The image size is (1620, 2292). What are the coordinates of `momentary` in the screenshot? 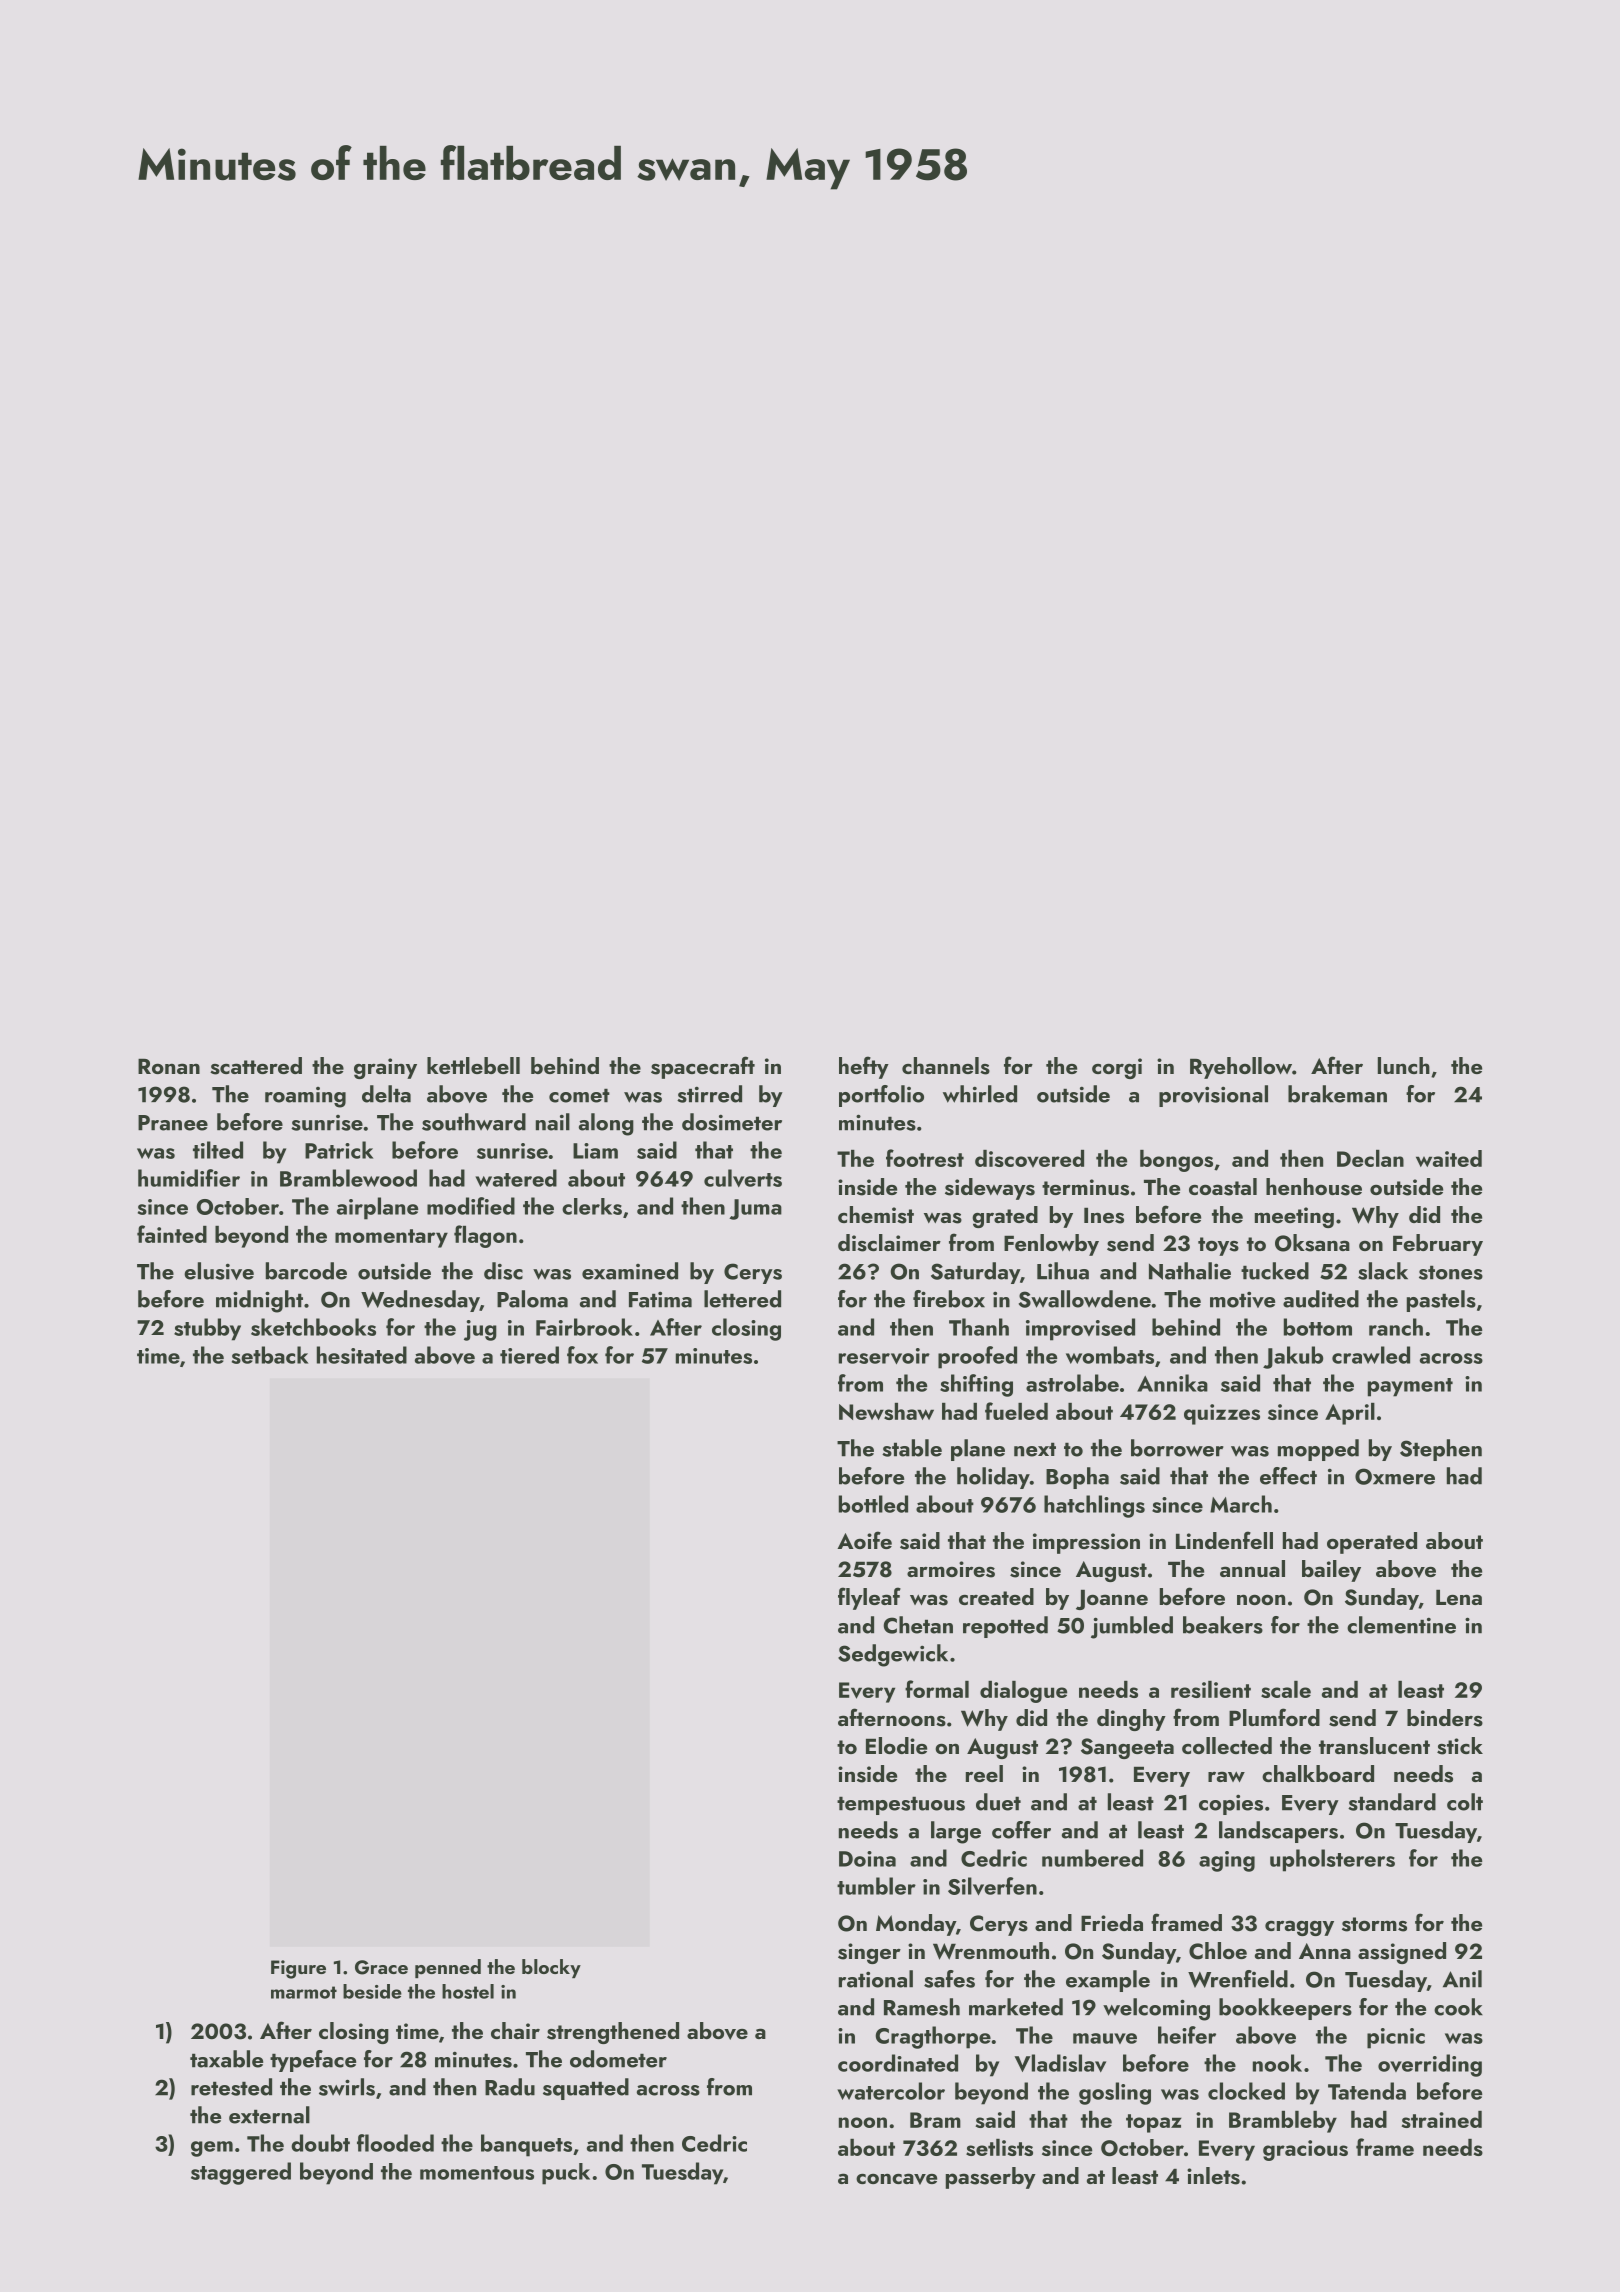 It's located at (391, 1238).
